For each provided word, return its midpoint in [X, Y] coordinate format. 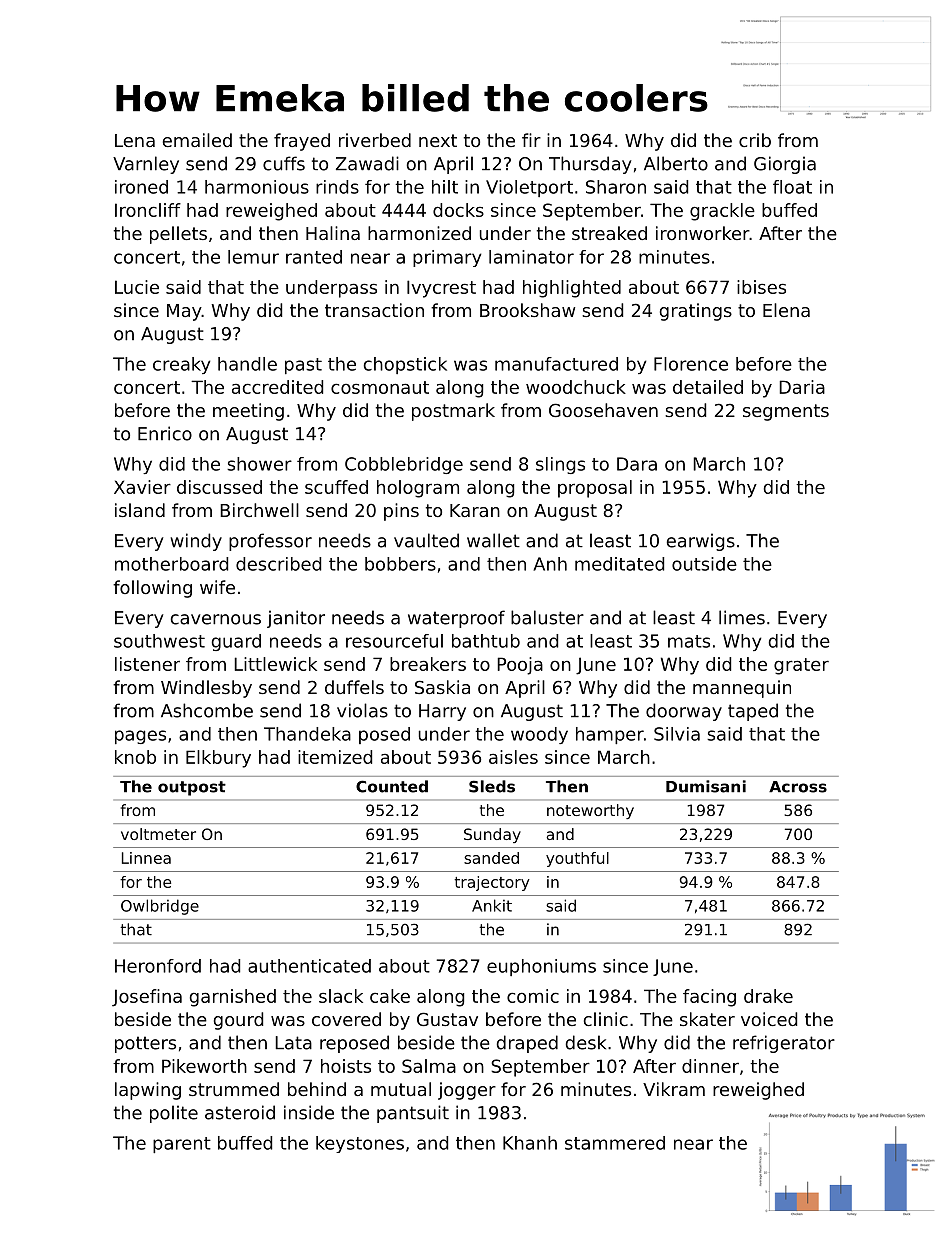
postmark [453, 412]
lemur [253, 257]
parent [182, 1145]
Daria [802, 387]
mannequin [742, 689]
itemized [335, 757]
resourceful [394, 641]
